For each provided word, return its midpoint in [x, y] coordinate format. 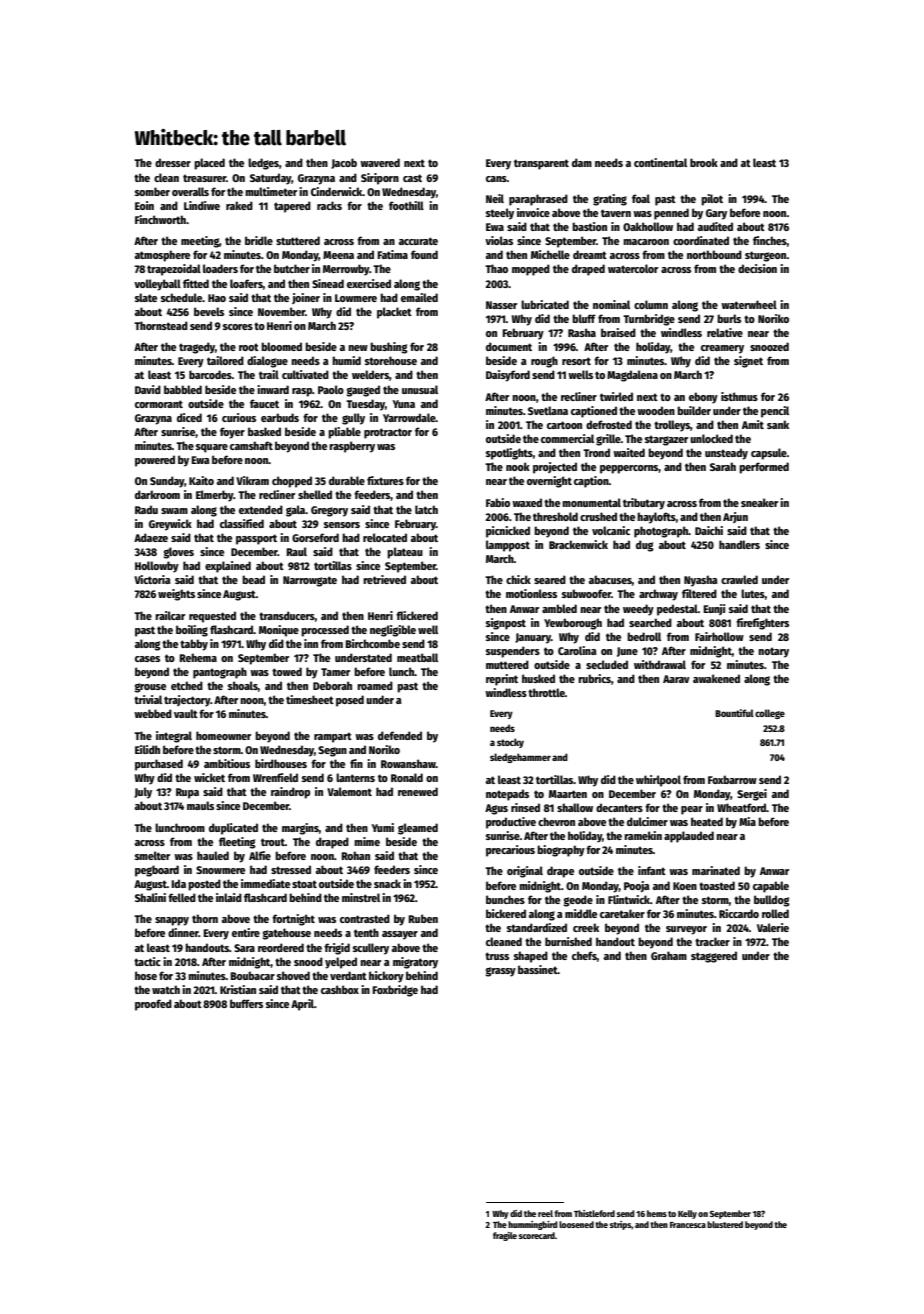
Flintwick [629, 899]
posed [350, 701]
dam [582, 162]
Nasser [501, 305]
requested [212, 617]
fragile [505, 1236]
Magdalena [632, 376]
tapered [292, 207]
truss [497, 956]
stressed [291, 869]
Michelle [550, 254]
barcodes [210, 374]
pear [692, 810]
